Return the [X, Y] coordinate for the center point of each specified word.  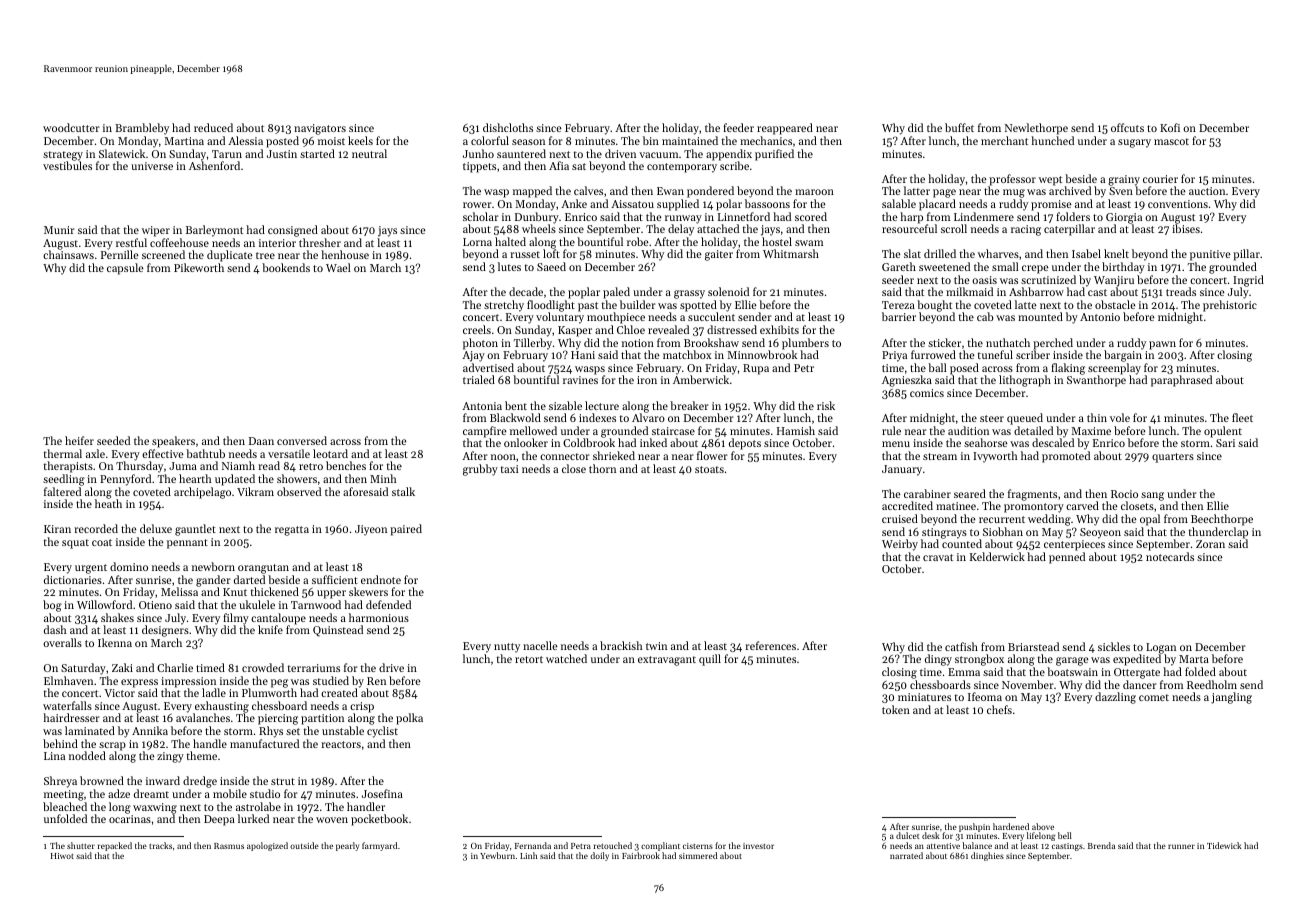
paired [406, 530]
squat [75, 544]
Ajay [473, 356]
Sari [1225, 443]
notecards [1170, 556]
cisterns [698, 846]
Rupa [756, 369]
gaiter [719, 255]
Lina [54, 756]
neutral [369, 153]
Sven [1121, 191]
